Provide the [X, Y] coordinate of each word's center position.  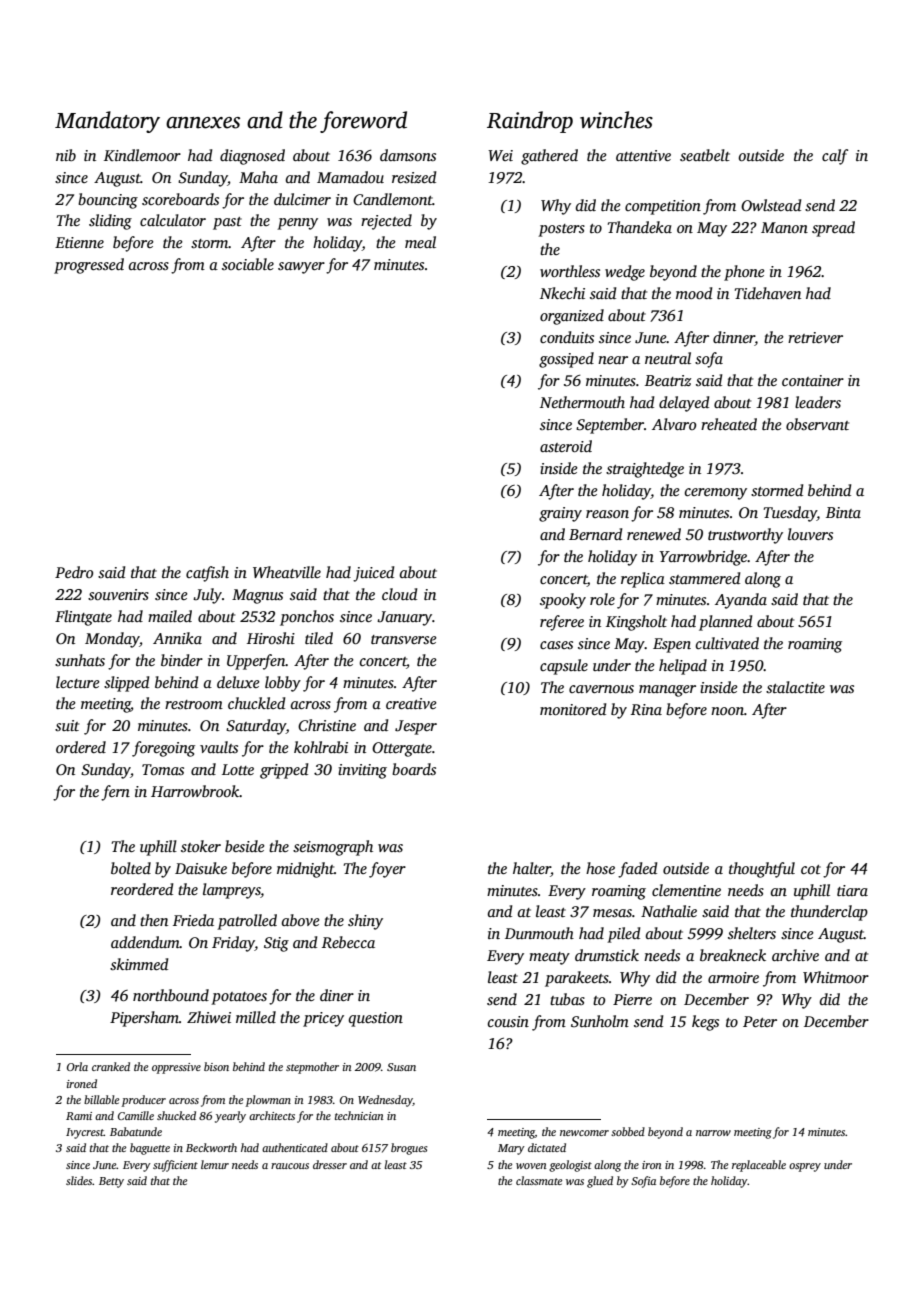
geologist [570, 1166]
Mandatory [107, 122]
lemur [215, 1164]
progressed [89, 266]
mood [694, 293]
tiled [319, 638]
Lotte [238, 769]
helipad [683, 667]
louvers [810, 534]
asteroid [566, 446]
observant [817, 424]
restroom [194, 704]
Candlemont [393, 199]
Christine [327, 725]
